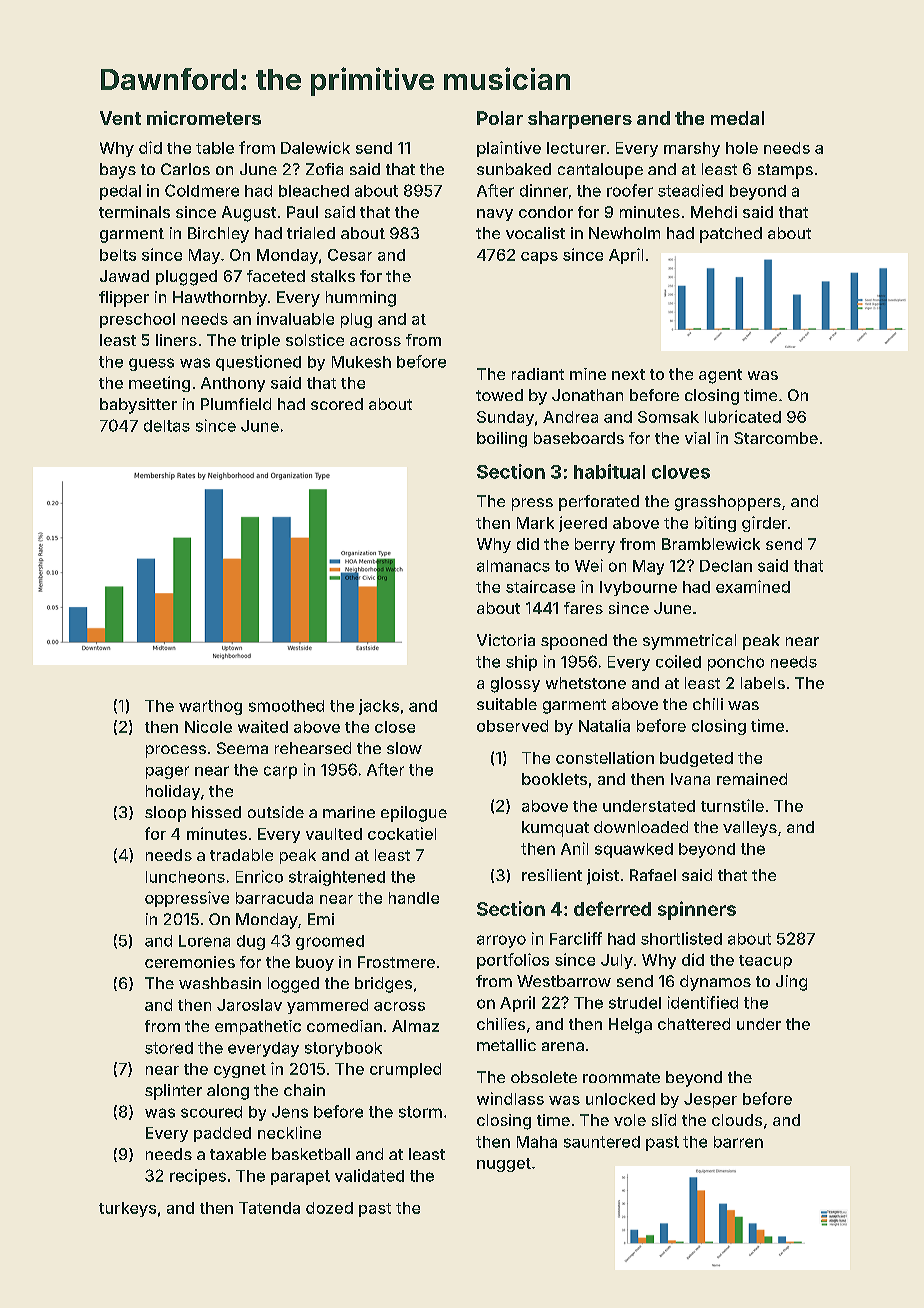 The width and height of the document is (924, 1308). Describe the element at coordinates (764, 524) in the document. I see `girder` at that location.
